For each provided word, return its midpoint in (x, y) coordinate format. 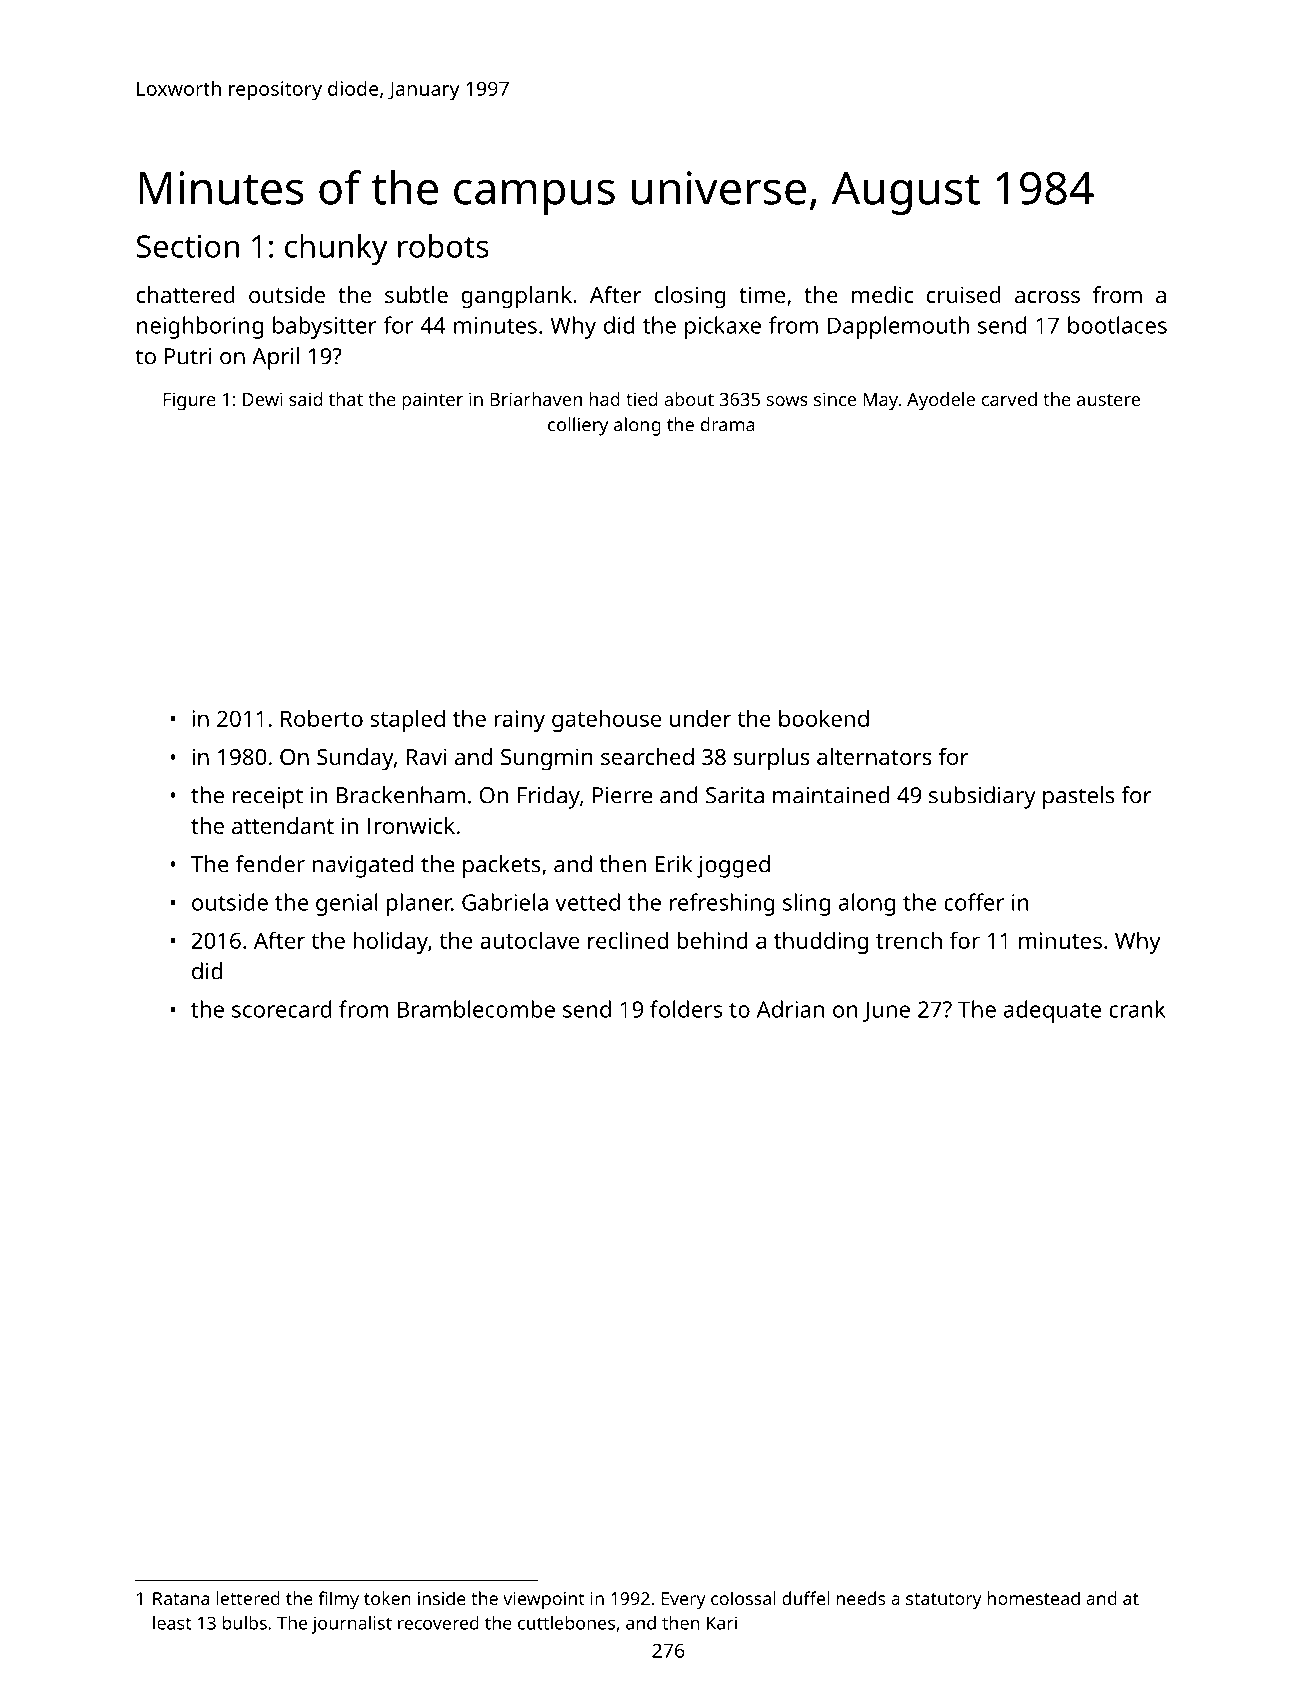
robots (443, 246)
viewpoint (544, 1601)
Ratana (181, 1598)
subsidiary (982, 797)
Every (683, 1601)
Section (188, 246)
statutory (944, 1601)
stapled (407, 720)
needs (861, 1598)
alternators (874, 756)
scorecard (282, 1009)
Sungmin (547, 759)
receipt (268, 798)
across (1047, 297)
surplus (772, 759)
